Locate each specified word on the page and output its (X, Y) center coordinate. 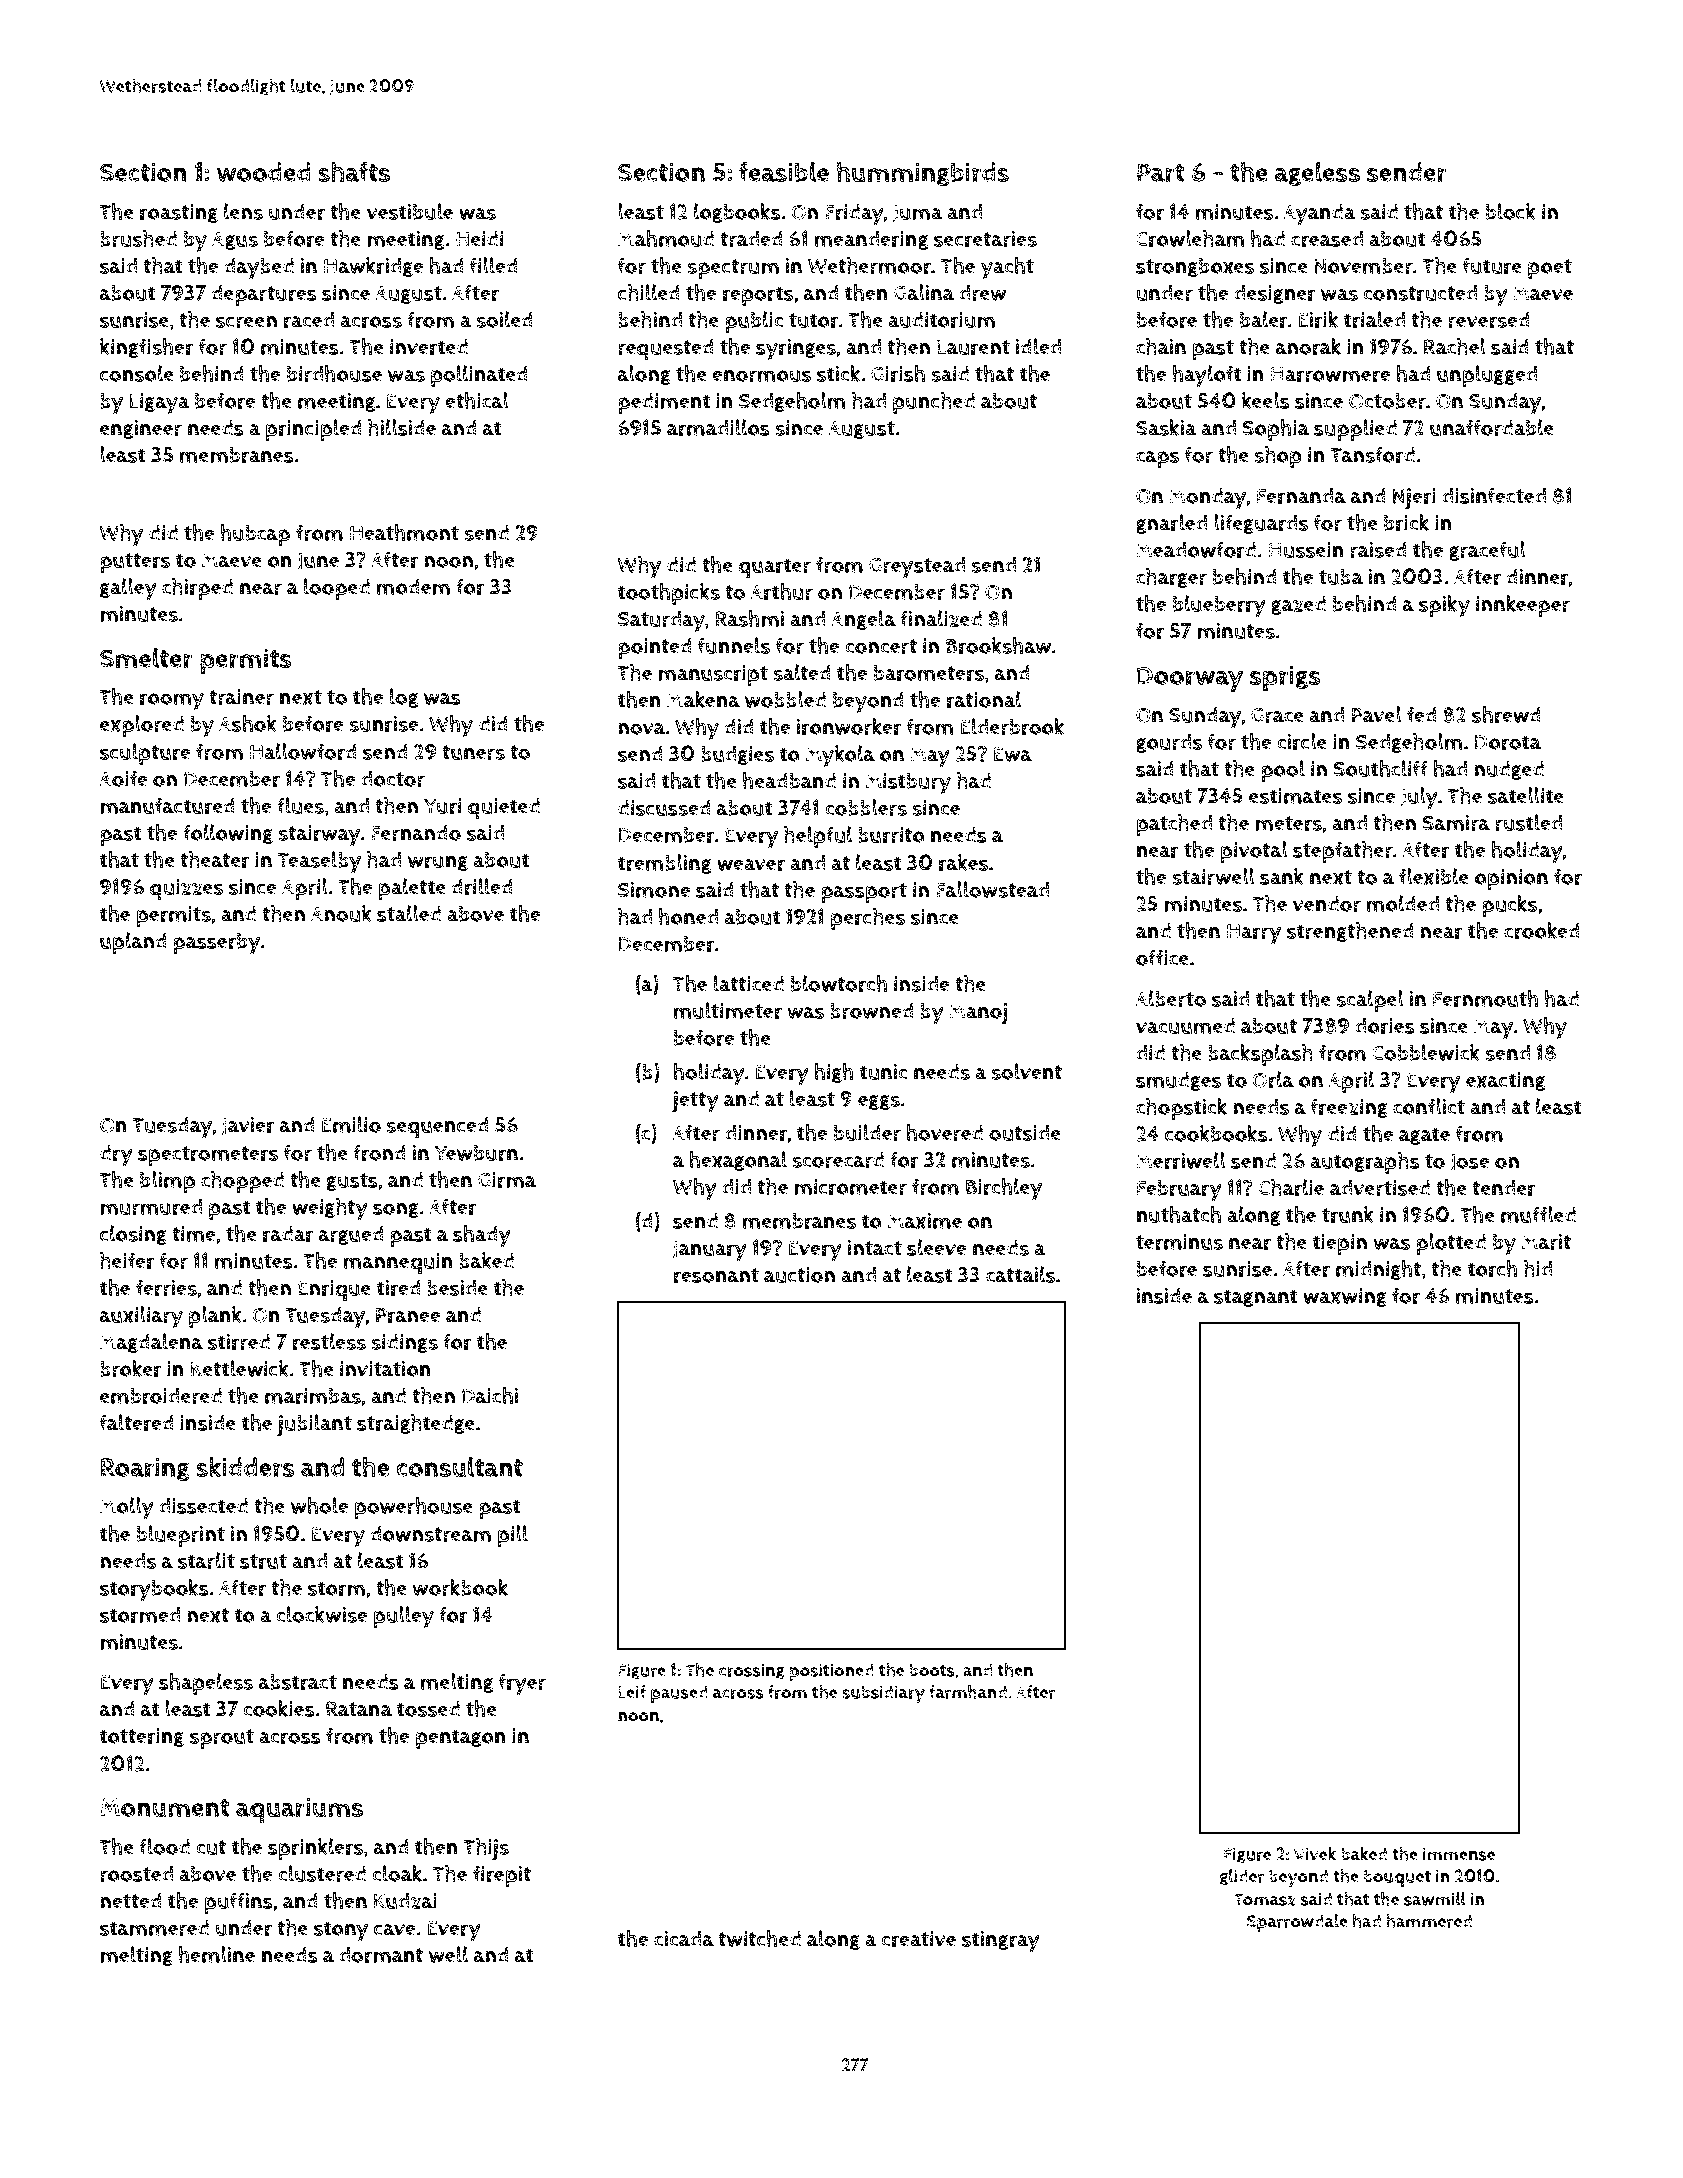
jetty (695, 1102)
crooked (1542, 930)
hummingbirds (923, 173)
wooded (264, 172)
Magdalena (151, 1343)
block (1511, 211)
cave (394, 1930)
